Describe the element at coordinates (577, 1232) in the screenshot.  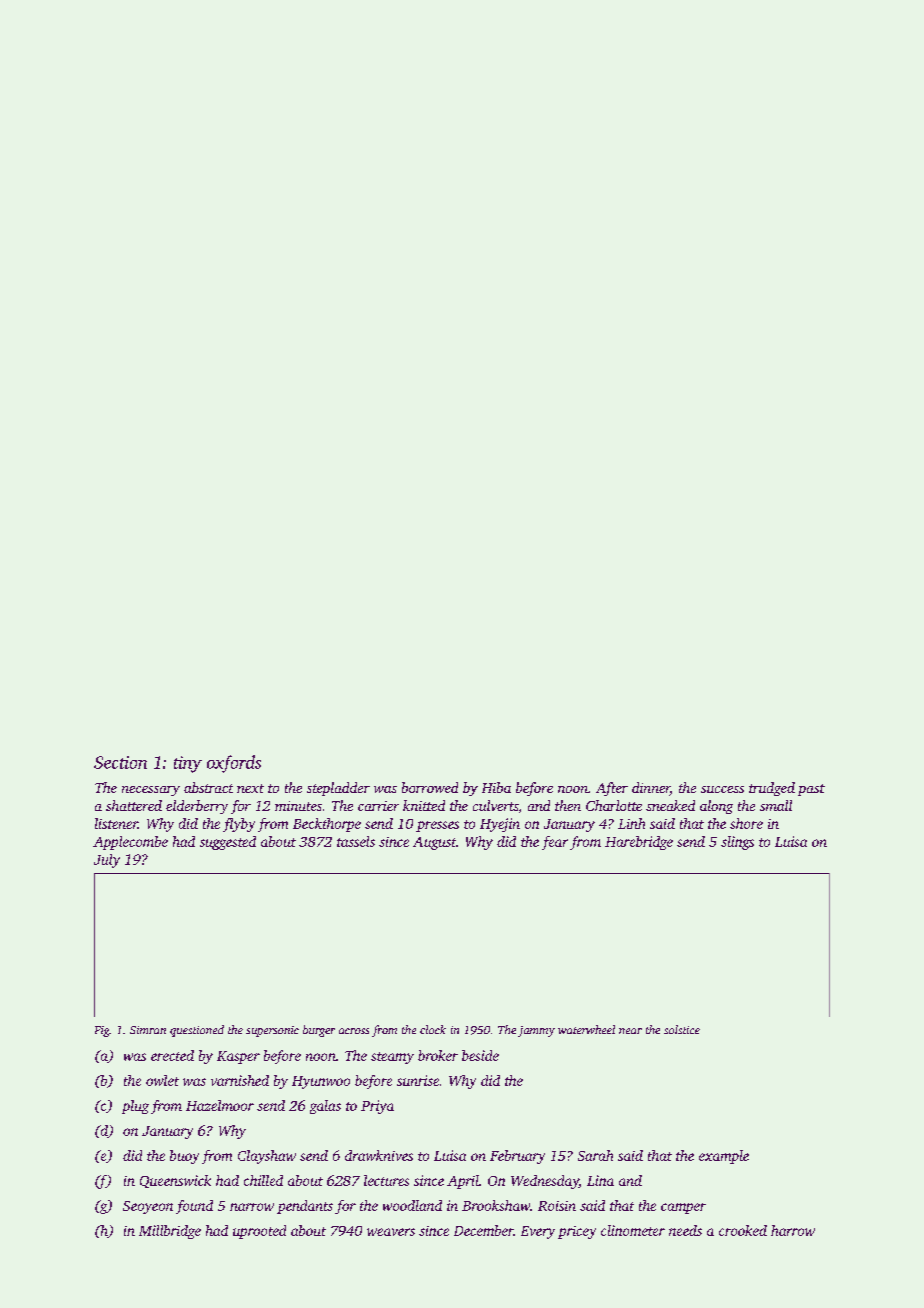
I see `pricey` at that location.
